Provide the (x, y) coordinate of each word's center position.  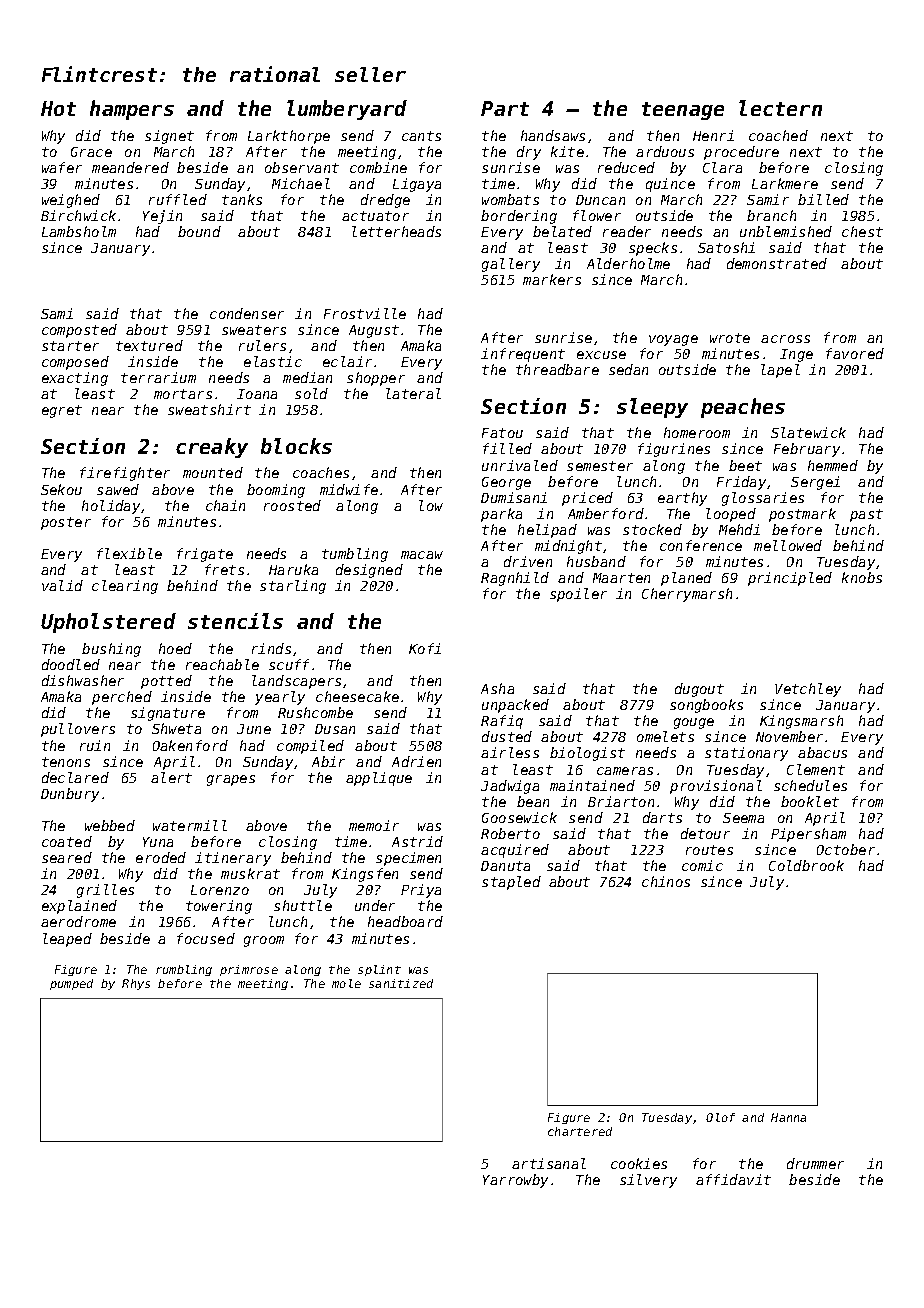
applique (379, 779)
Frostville (365, 313)
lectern (780, 108)
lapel (780, 371)
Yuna (158, 842)
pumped (71, 984)
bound (199, 231)
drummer (815, 1163)
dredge (385, 201)
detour (705, 833)
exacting (75, 379)
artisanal (549, 1163)
